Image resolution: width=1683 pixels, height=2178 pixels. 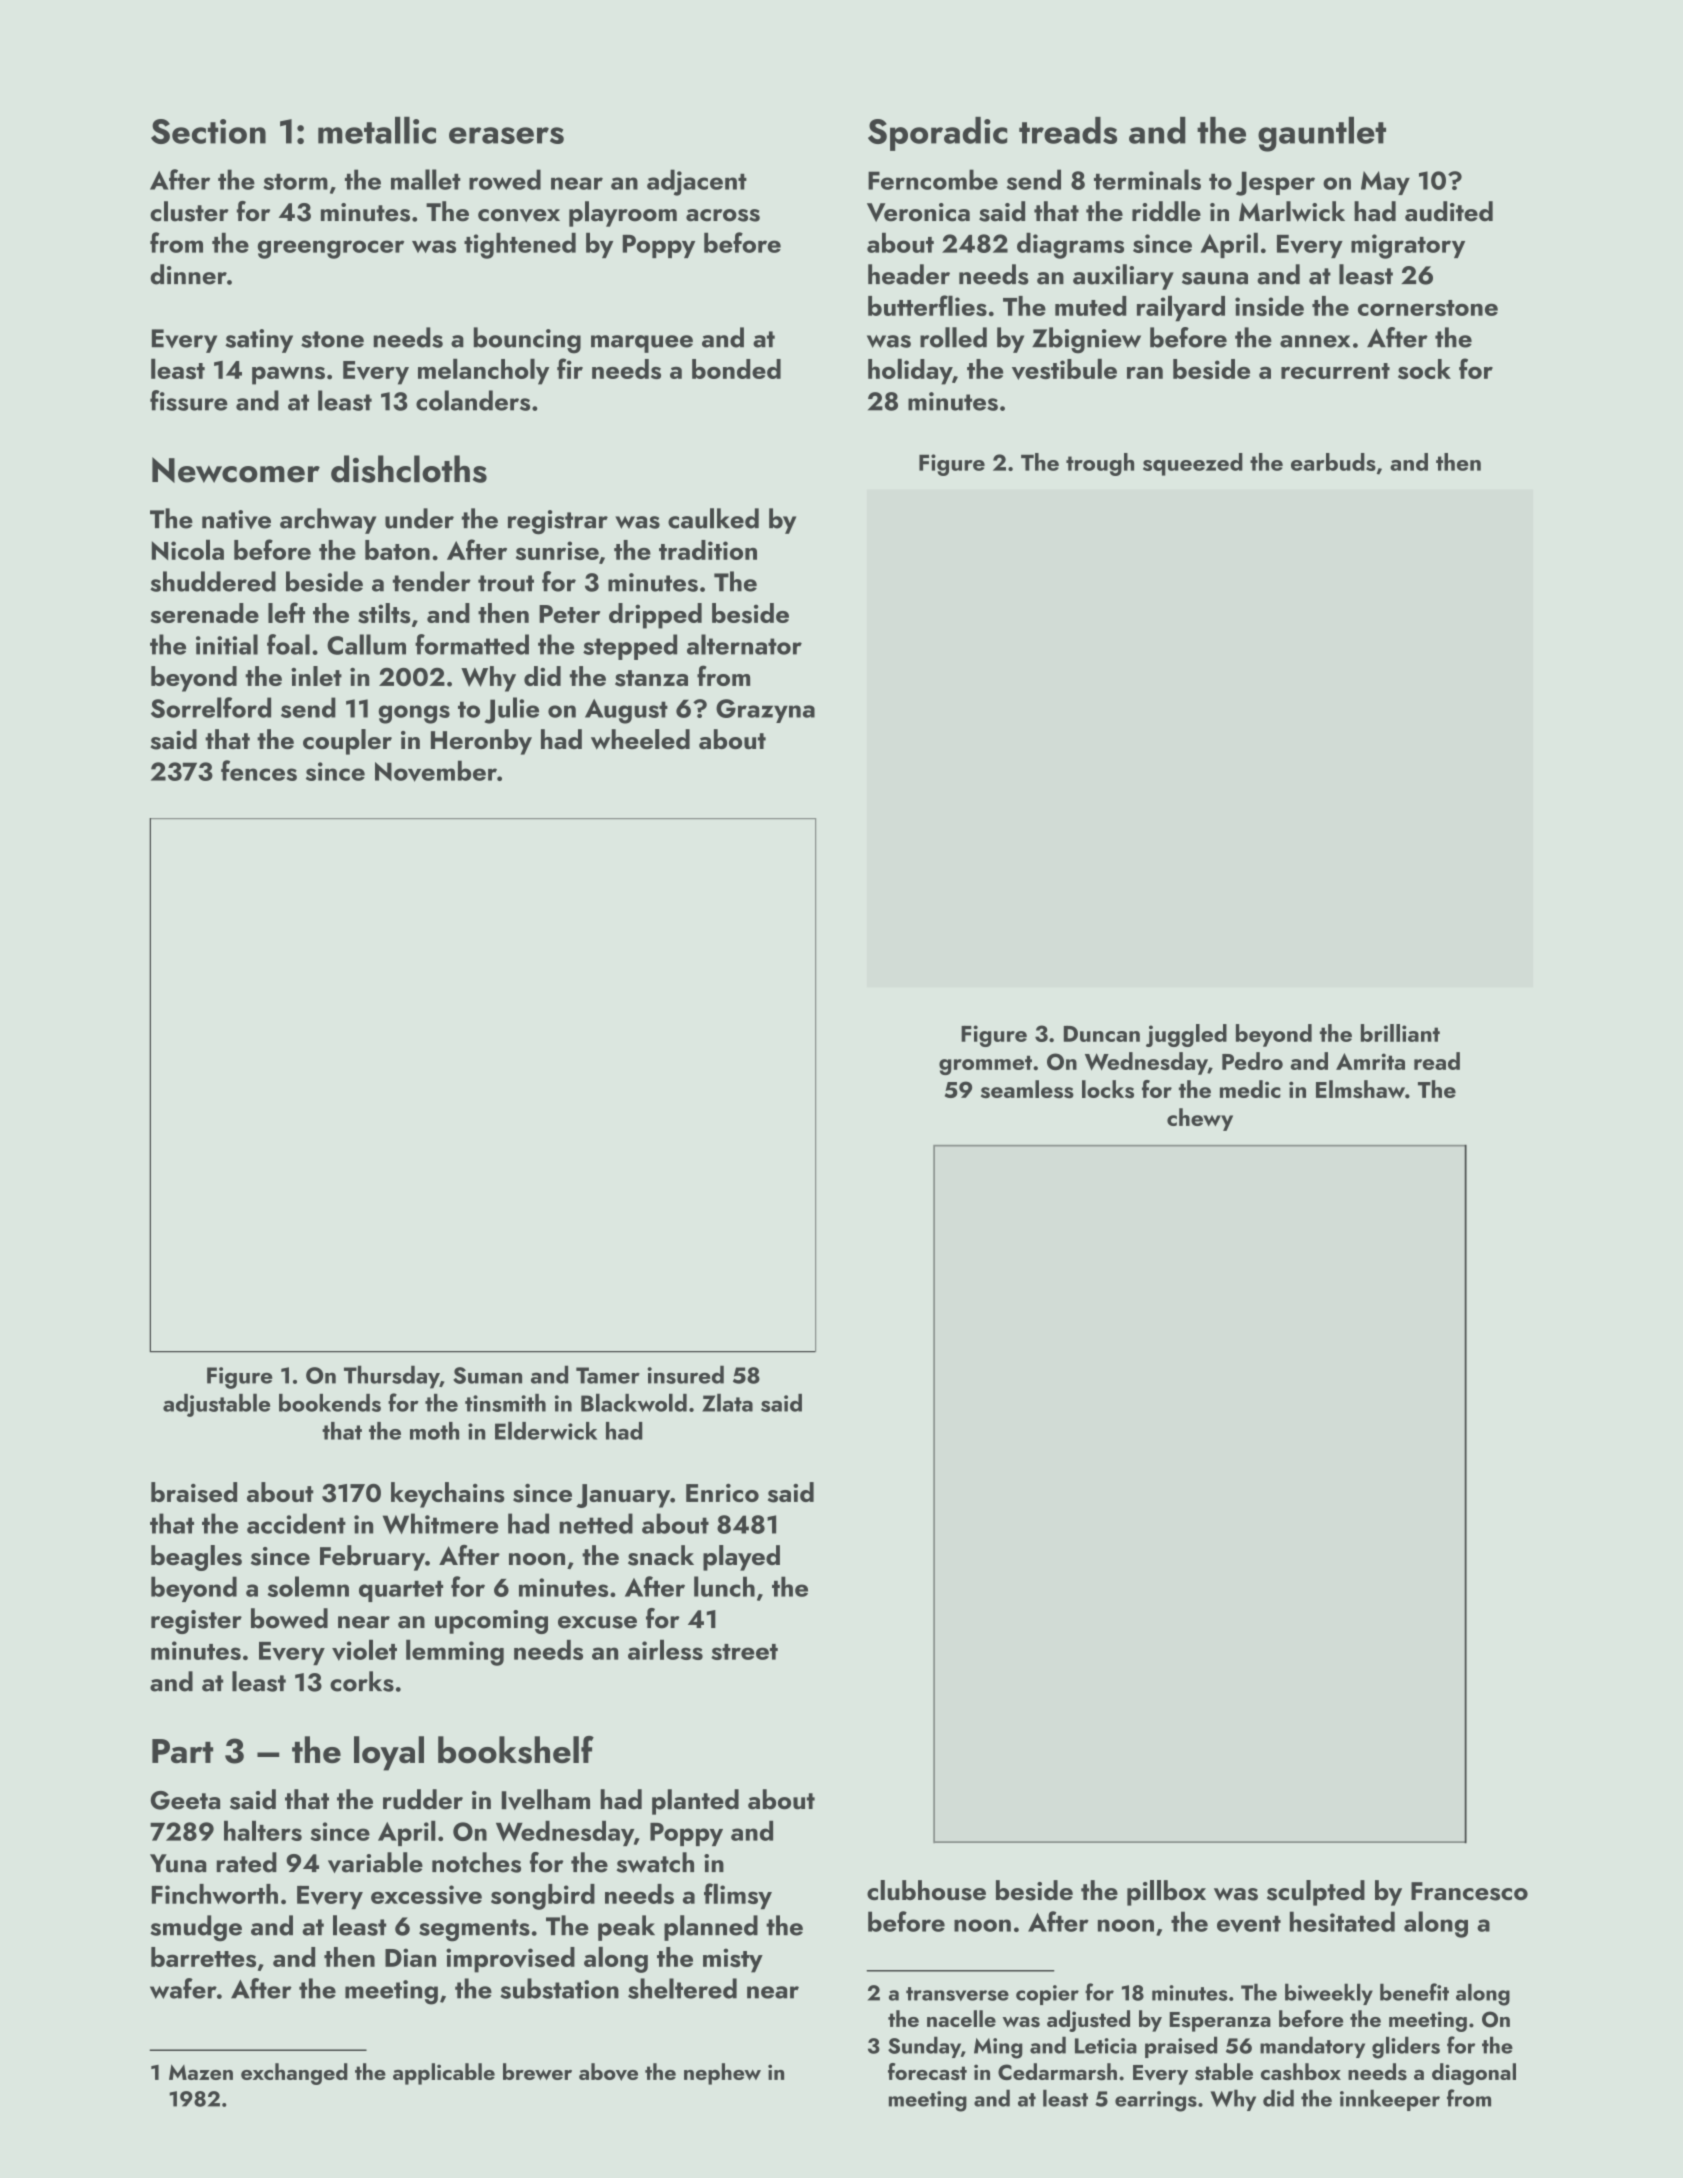 What do you see at coordinates (472, 644) in the image?
I see `formatted` at bounding box center [472, 644].
